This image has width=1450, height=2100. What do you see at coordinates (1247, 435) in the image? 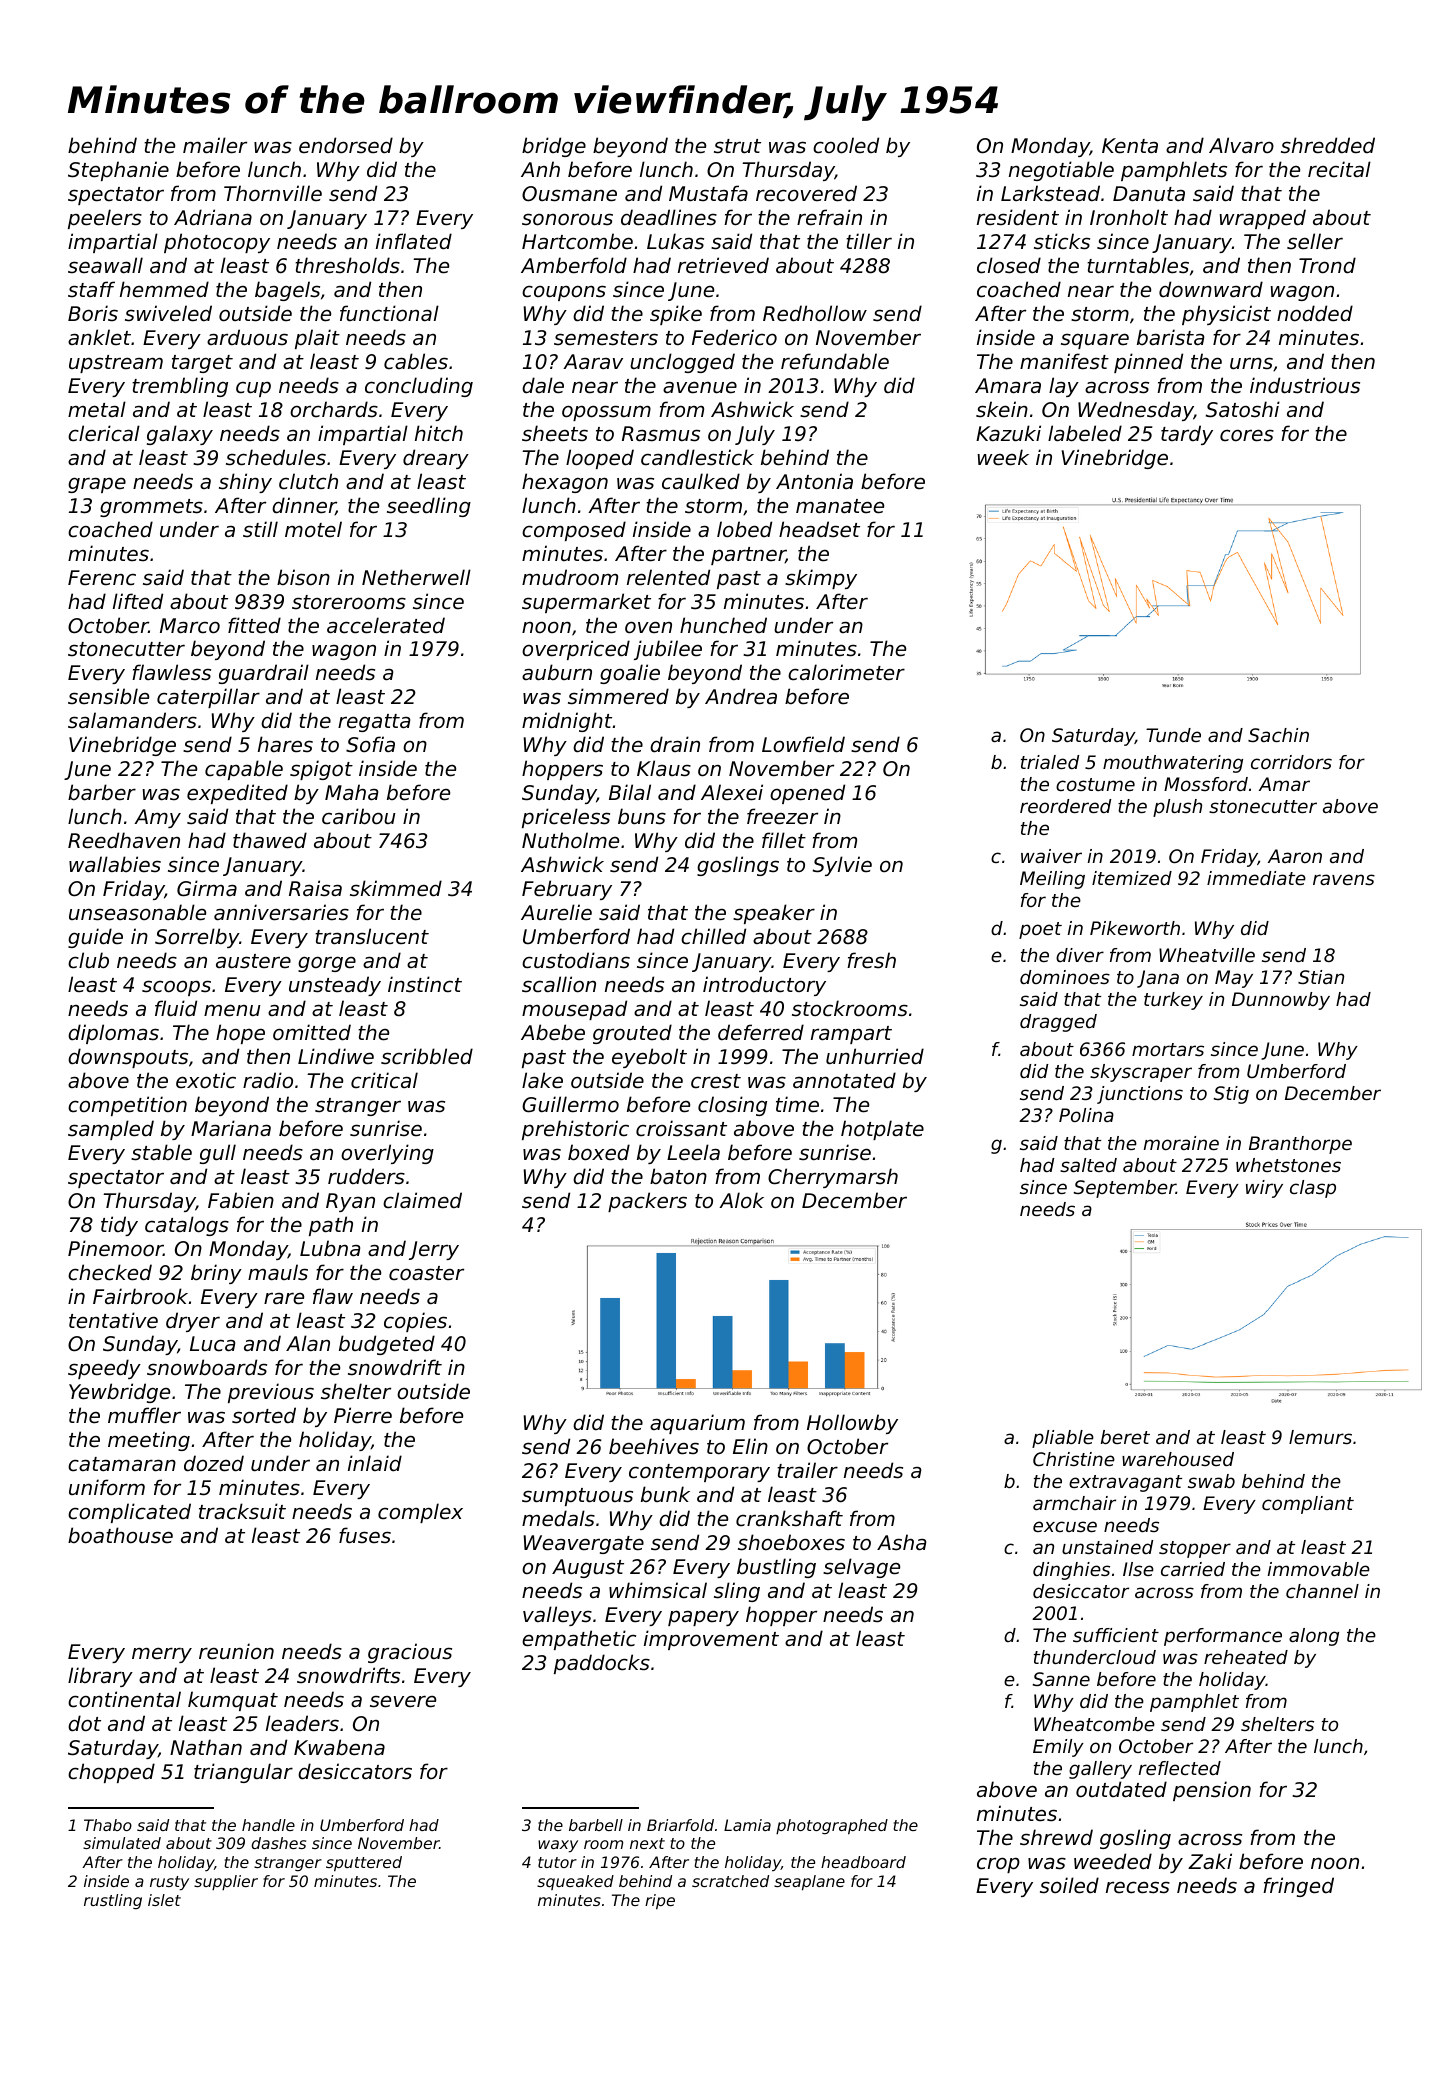
I see `cores` at bounding box center [1247, 435].
